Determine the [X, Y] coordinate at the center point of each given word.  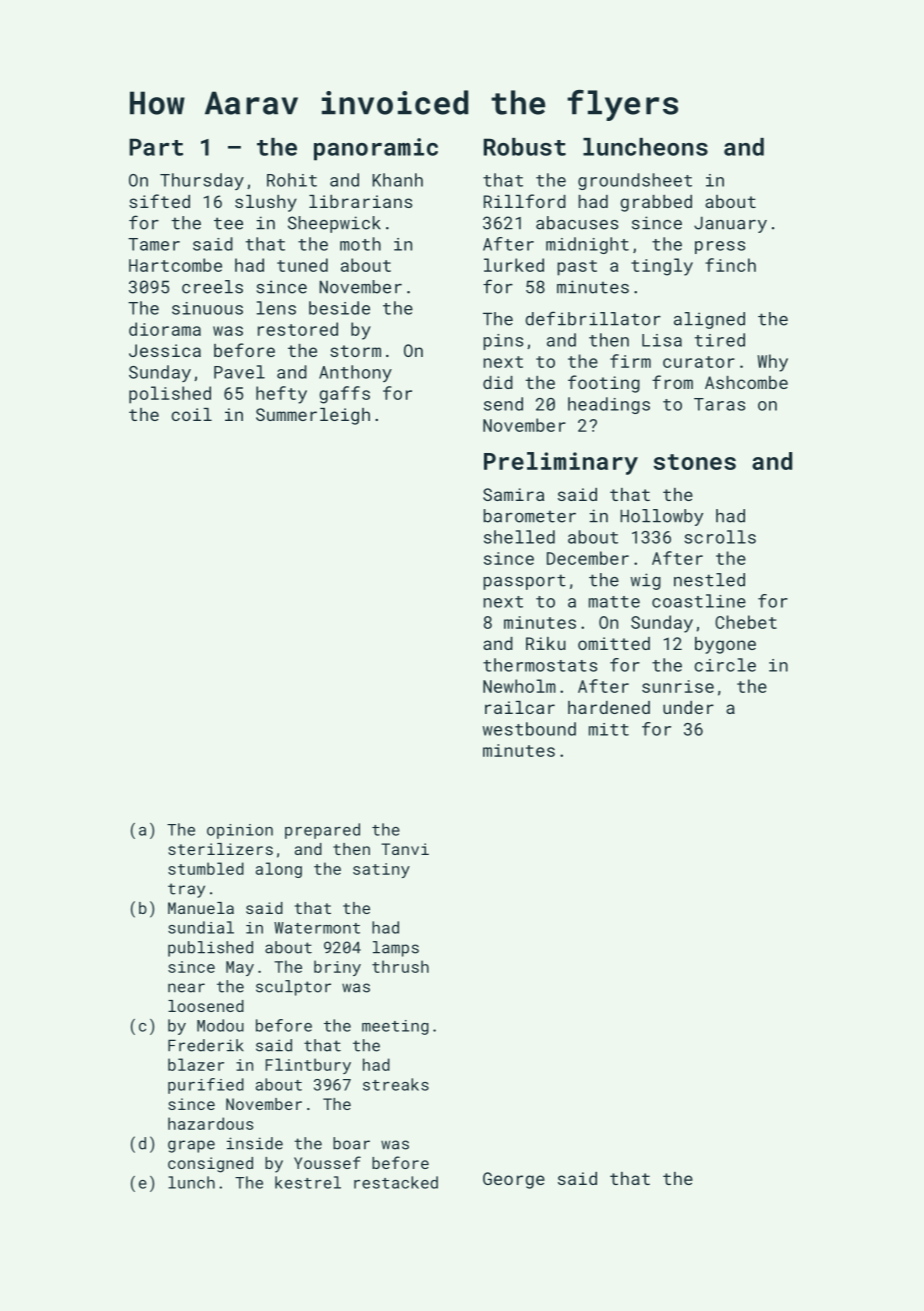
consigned [210, 1165]
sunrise [678, 686]
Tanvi [405, 849]
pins [503, 342]
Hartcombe [175, 265]
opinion [240, 831]
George [514, 1180]
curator [699, 362]
